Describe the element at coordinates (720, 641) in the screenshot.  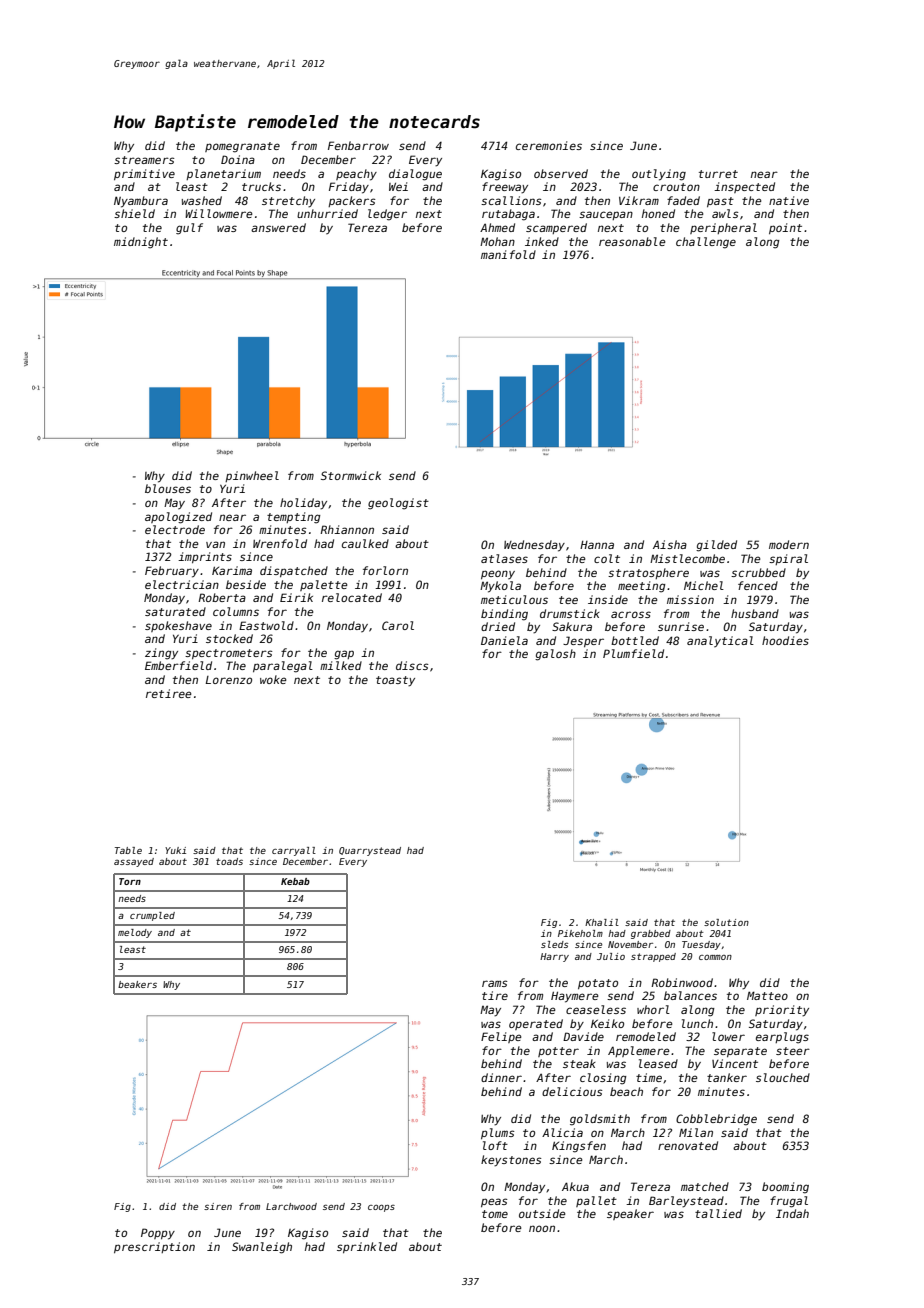
I see `analytical` at that location.
